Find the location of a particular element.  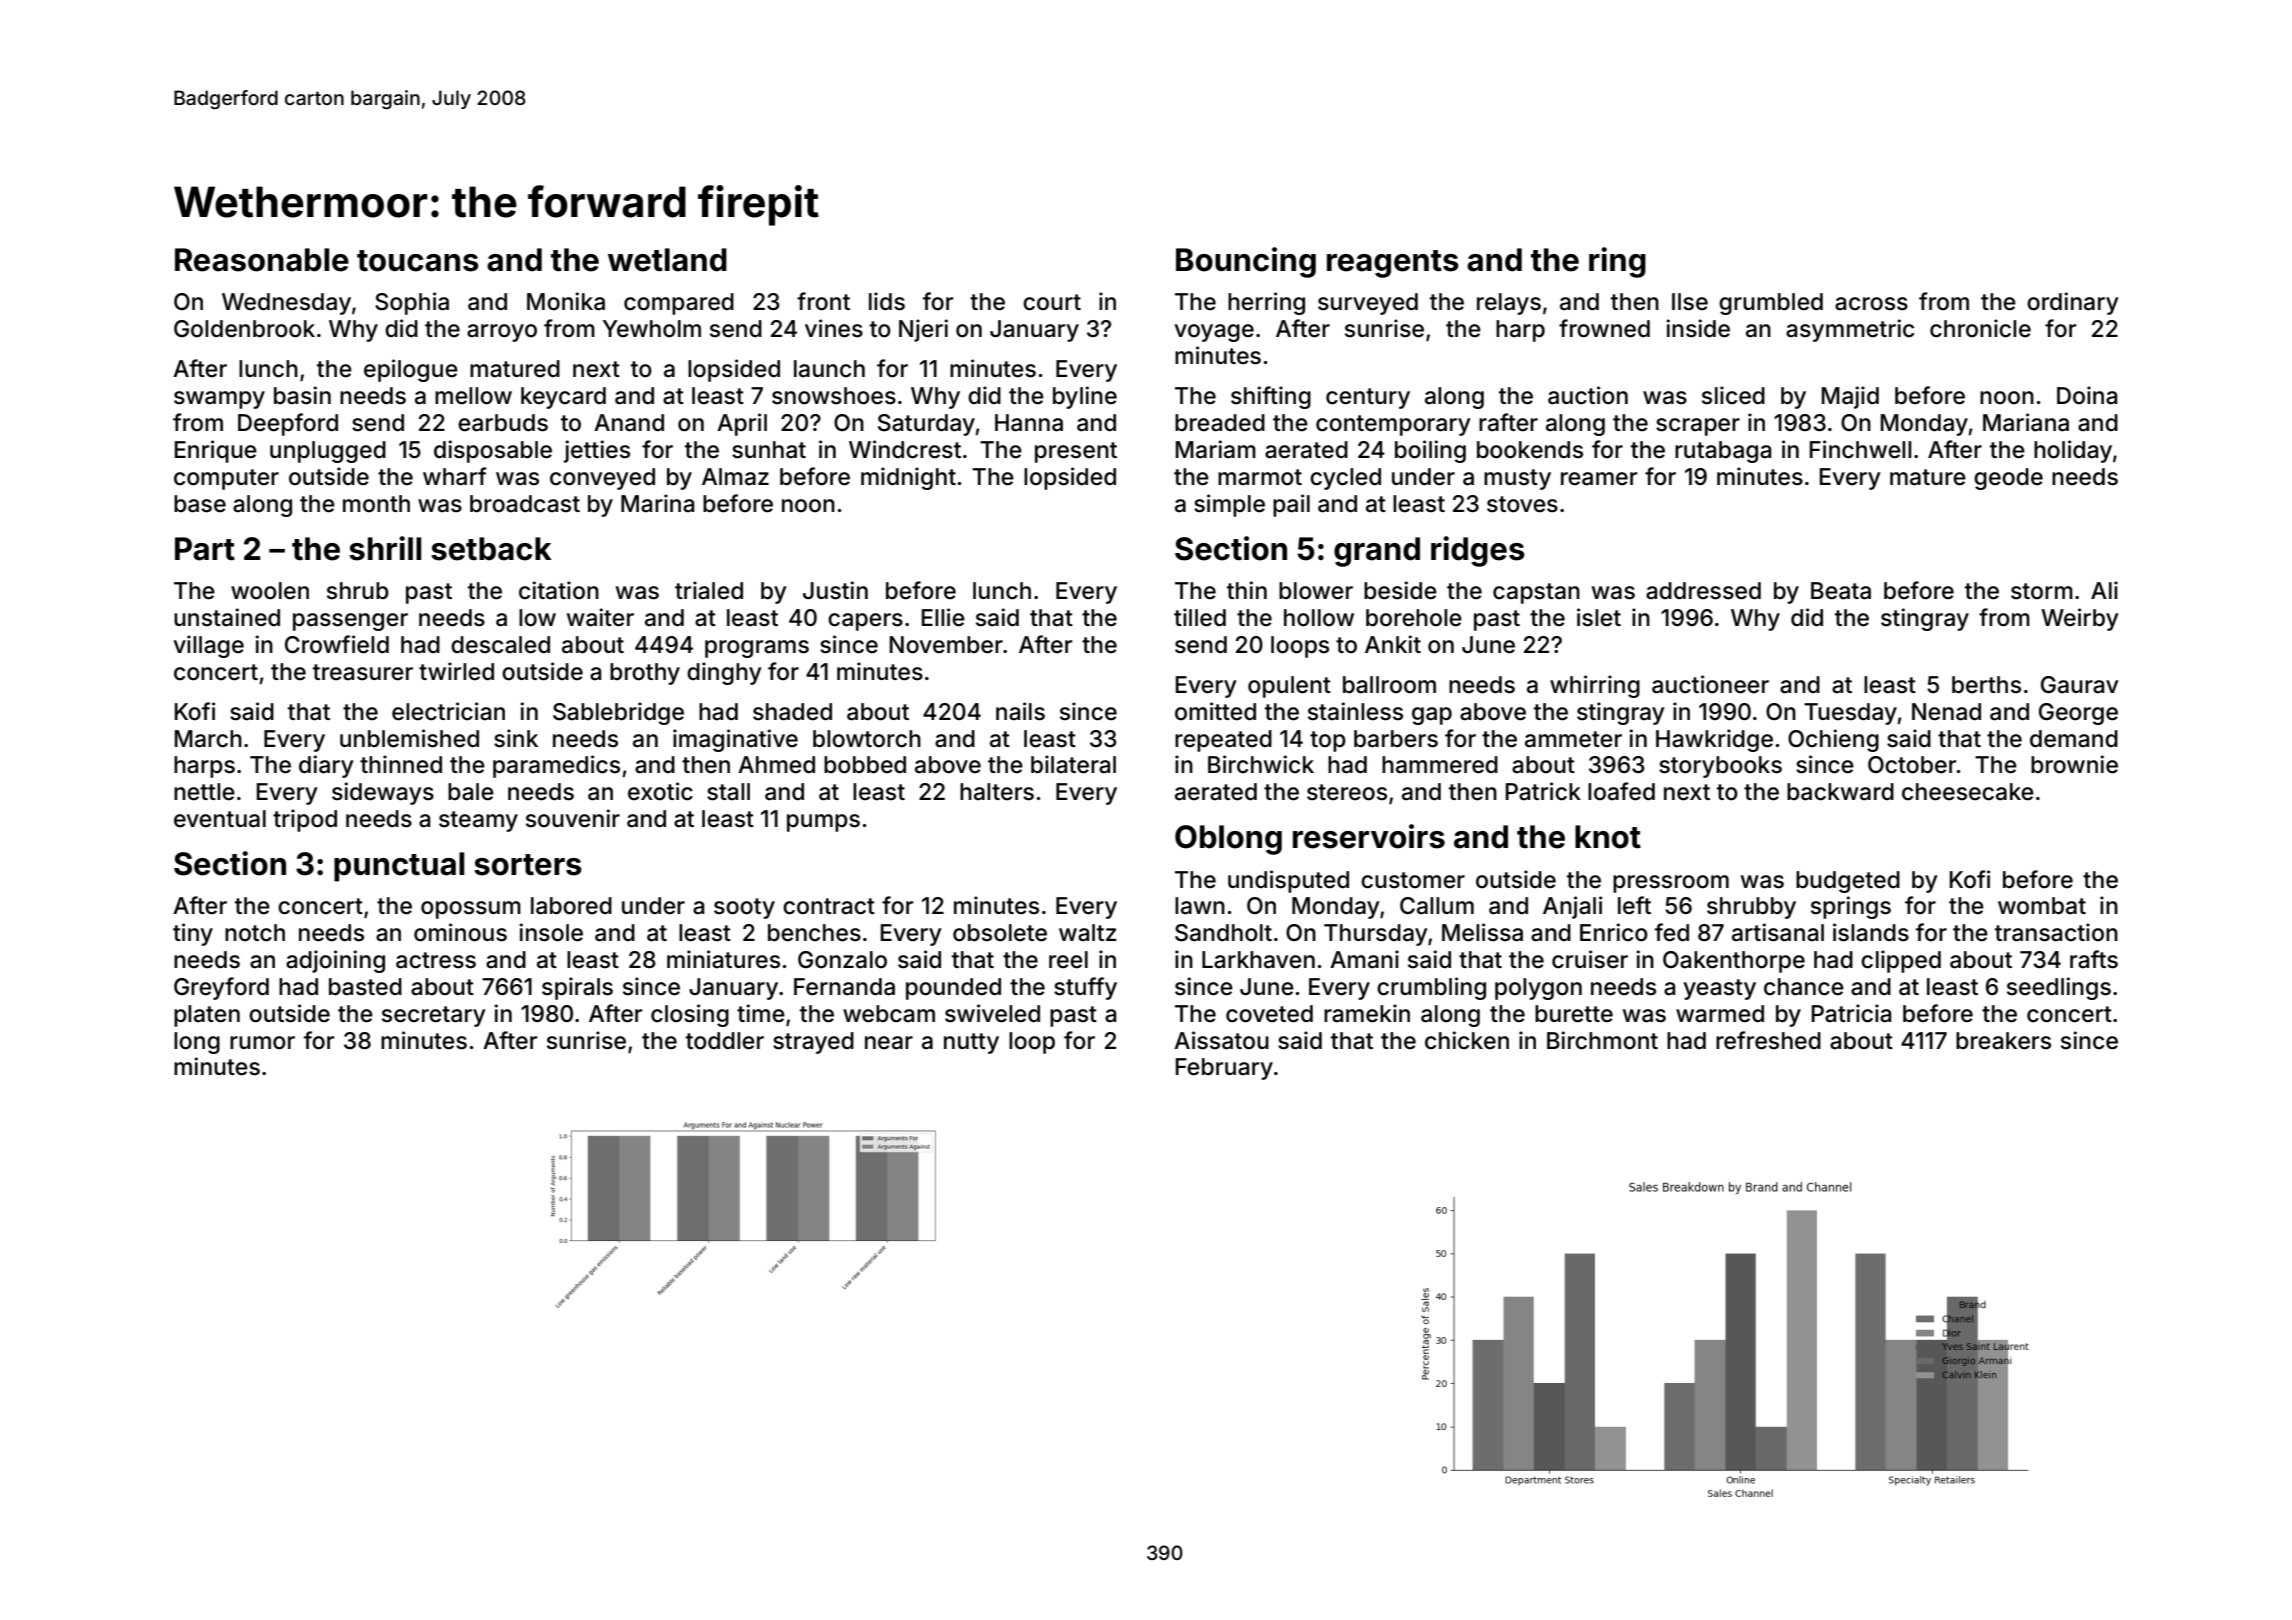

contemporary is located at coordinates (1393, 425).
